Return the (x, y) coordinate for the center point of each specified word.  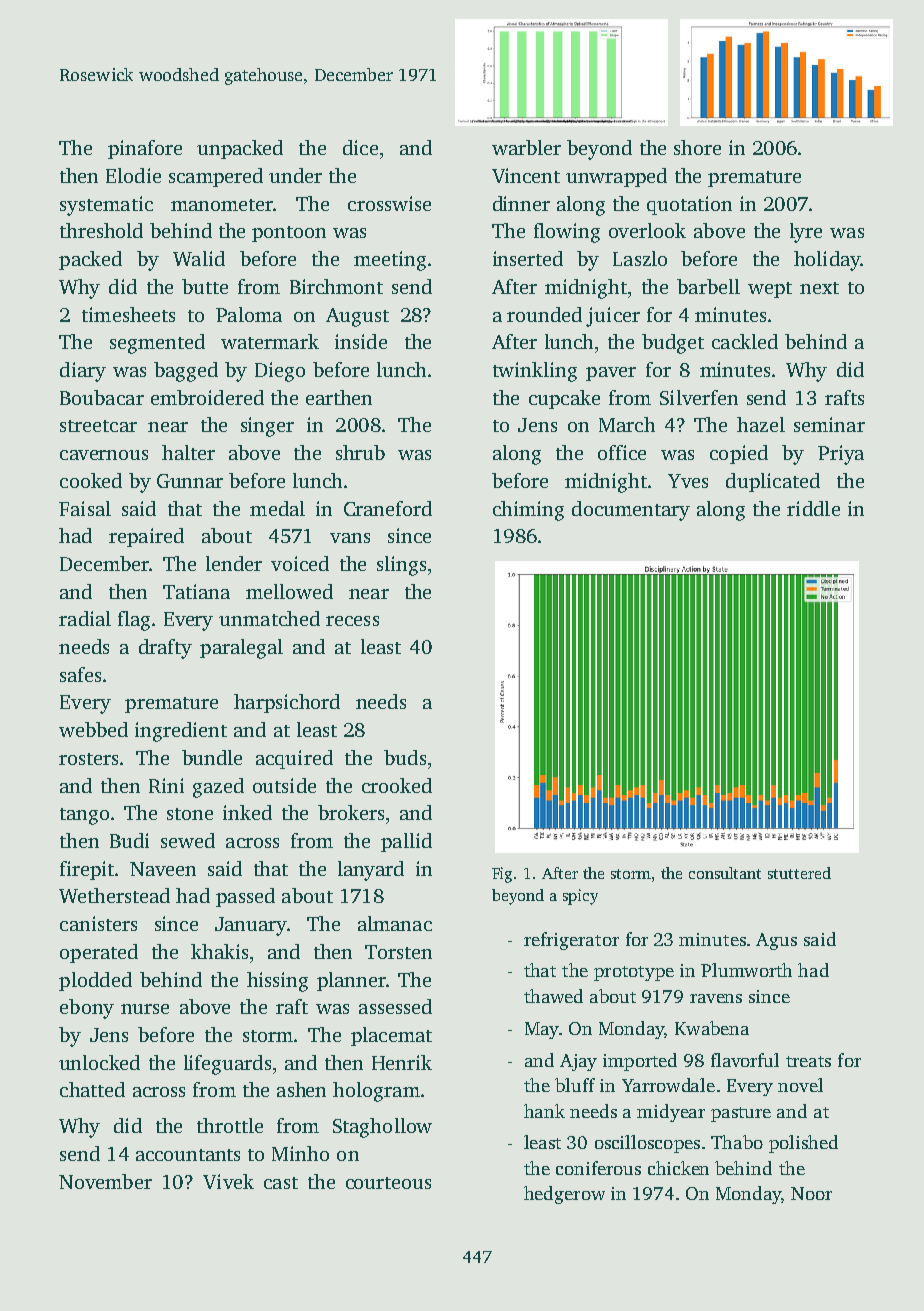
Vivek (228, 1181)
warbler (526, 147)
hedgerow (564, 1195)
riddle (813, 508)
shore (697, 147)
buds (405, 757)
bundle (212, 757)
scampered (216, 177)
